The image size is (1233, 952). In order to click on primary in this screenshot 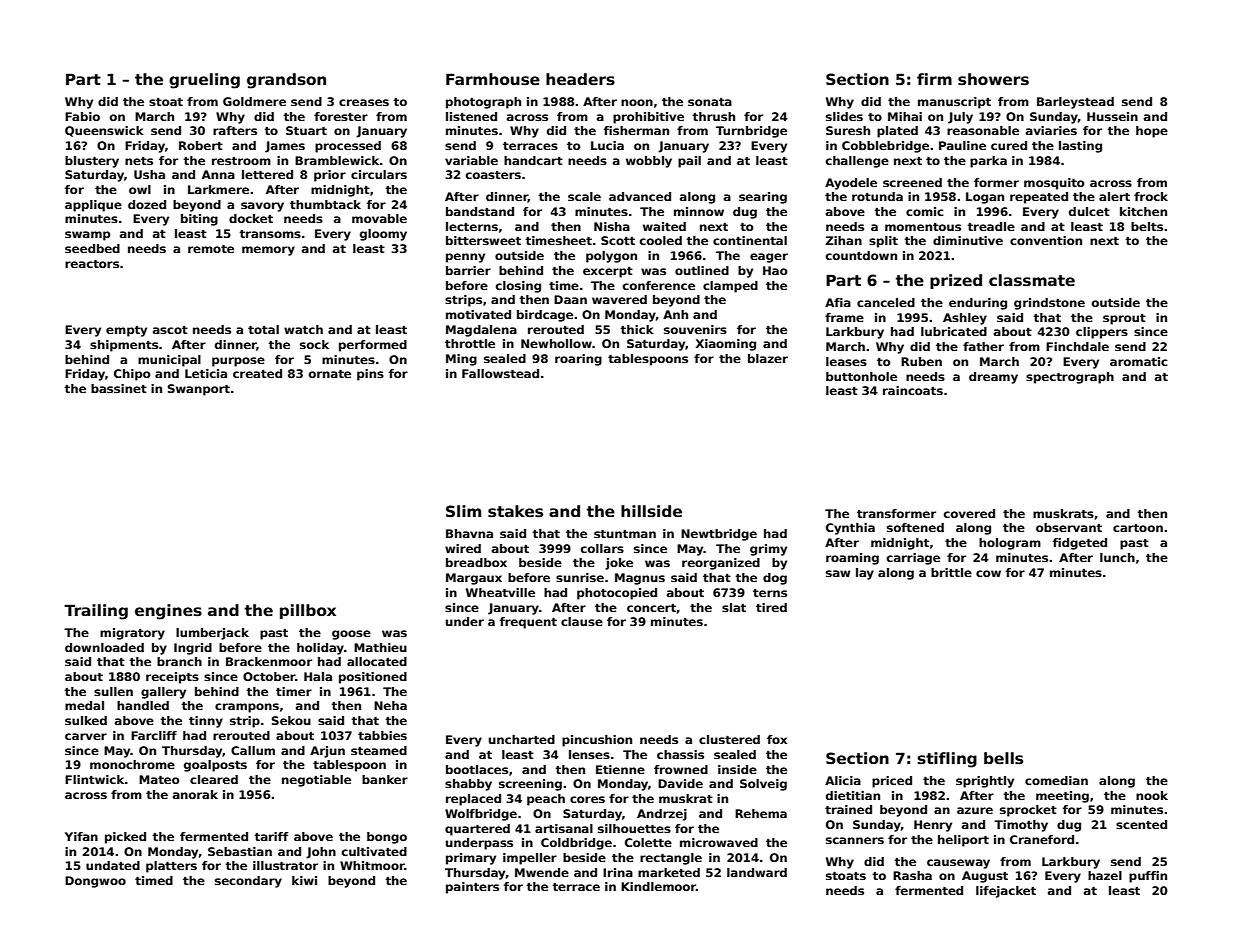, I will do `click(471, 859)`.
